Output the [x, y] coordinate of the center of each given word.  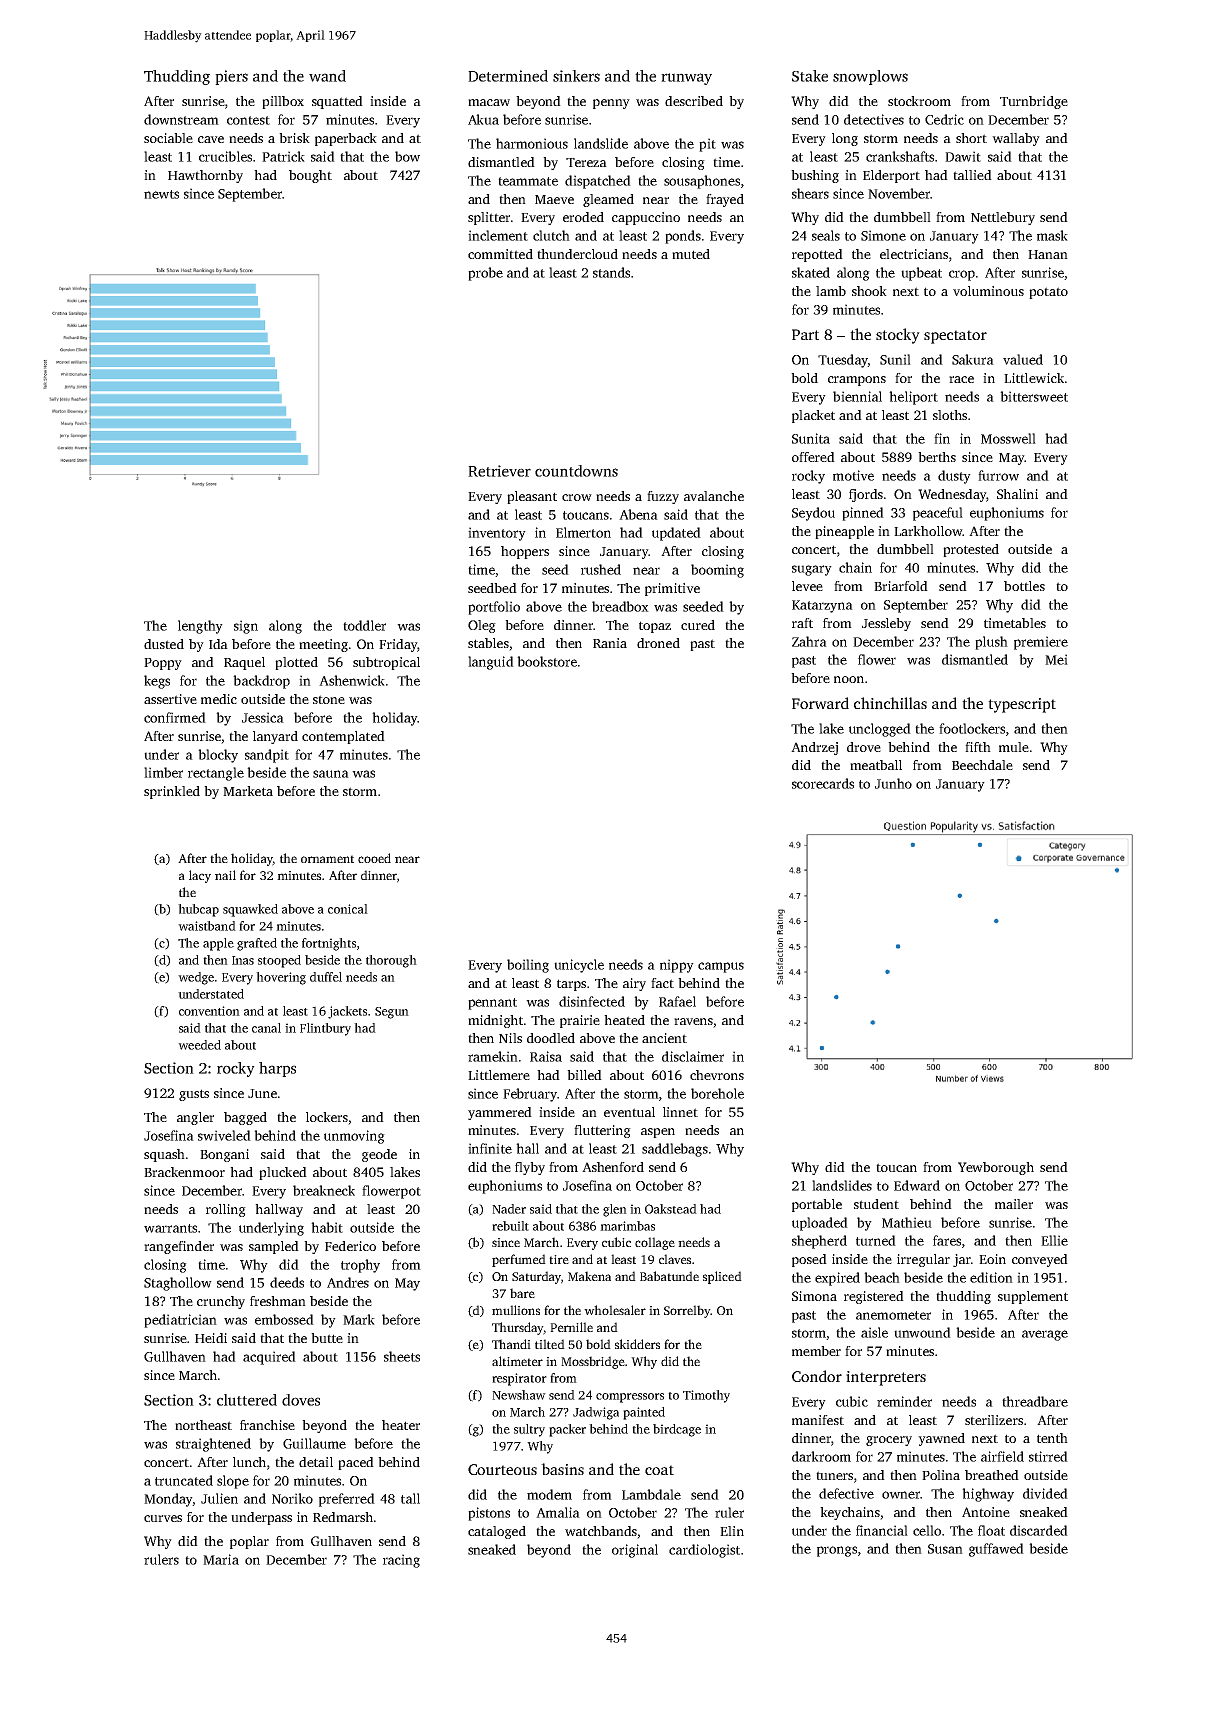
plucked [283, 1173]
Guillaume [314, 1443]
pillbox [283, 102]
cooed [374, 858]
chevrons [717, 1075]
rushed [601, 569]
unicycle [579, 966]
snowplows [870, 77]
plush [991, 643]
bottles [1024, 586]
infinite [490, 1148]
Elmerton [583, 532]
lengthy [200, 627]
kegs [157, 682]
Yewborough [996, 1168]
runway [686, 79]
